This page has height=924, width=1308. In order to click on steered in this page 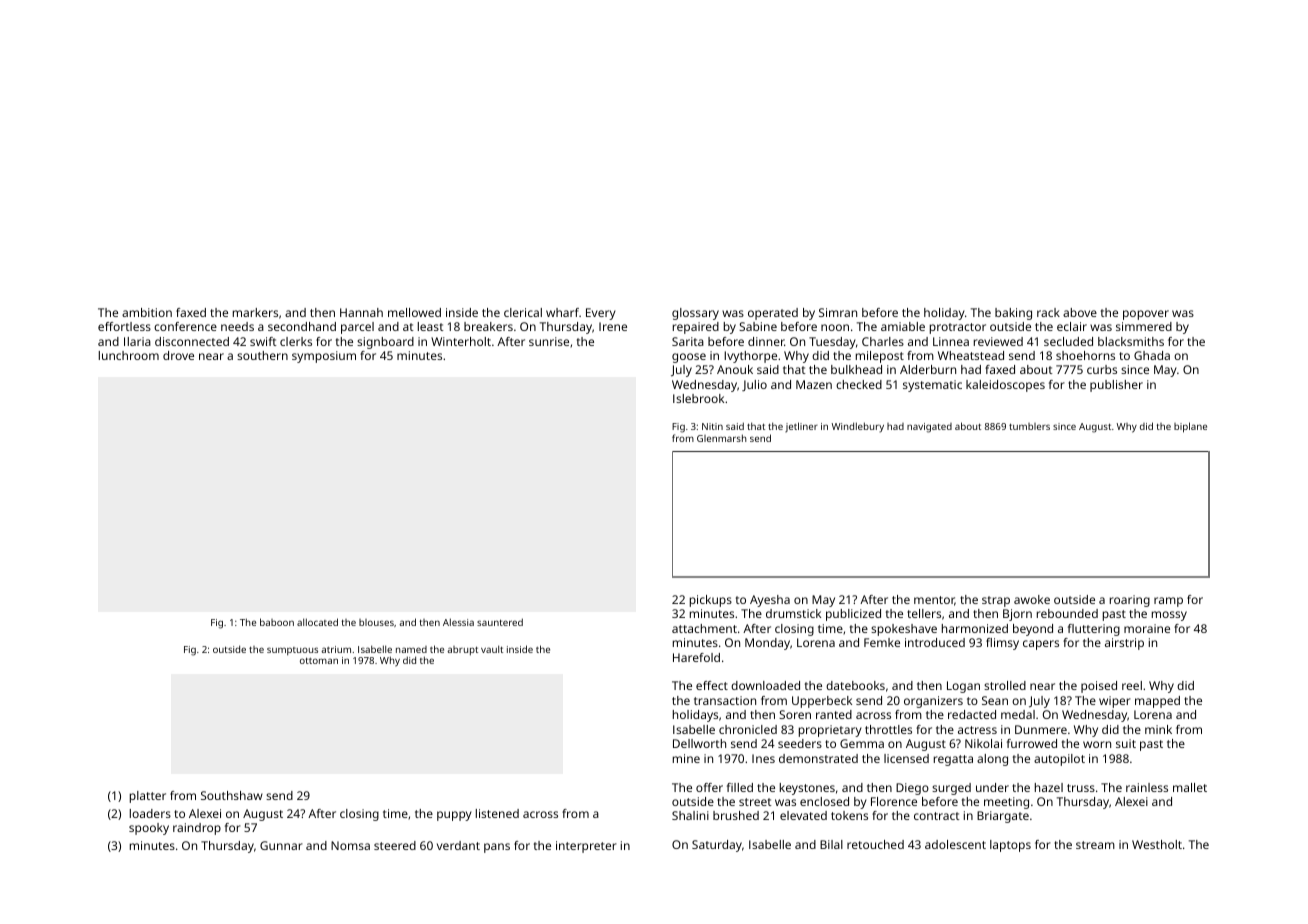, I will do `click(395, 845)`.
